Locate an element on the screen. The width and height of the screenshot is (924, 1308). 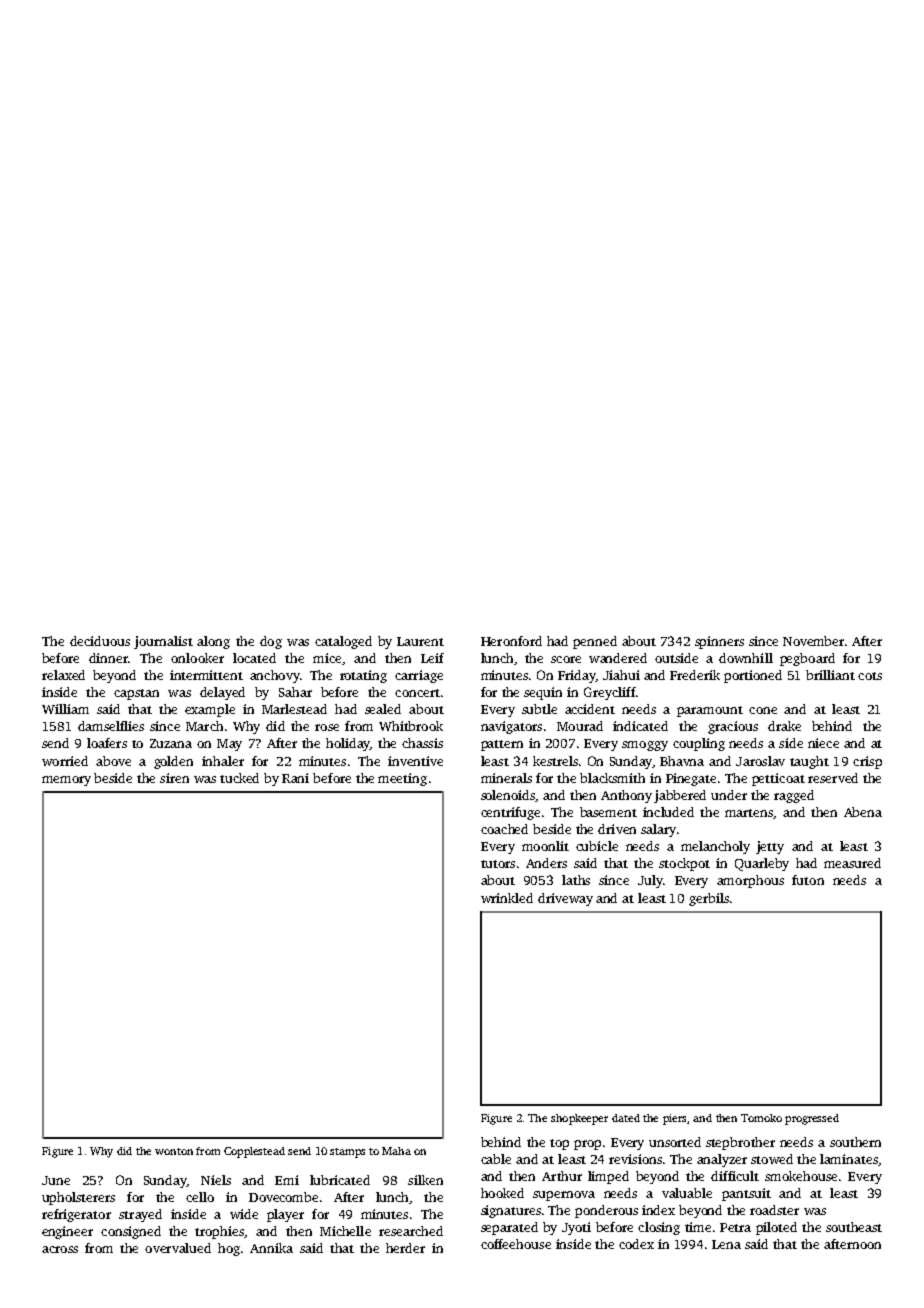
upholsterers is located at coordinates (78, 1198).
